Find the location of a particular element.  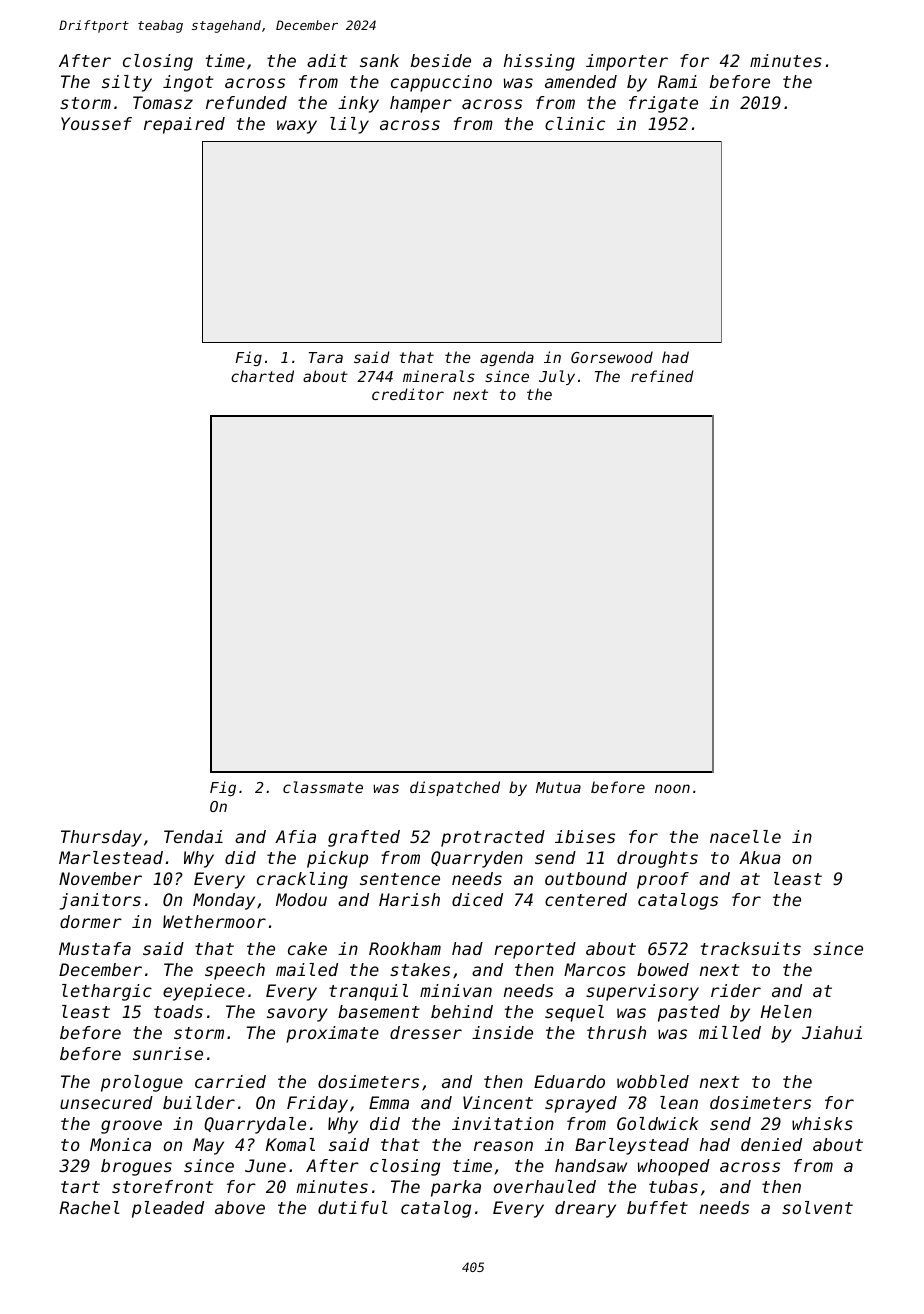

dispatched is located at coordinates (455, 788).
